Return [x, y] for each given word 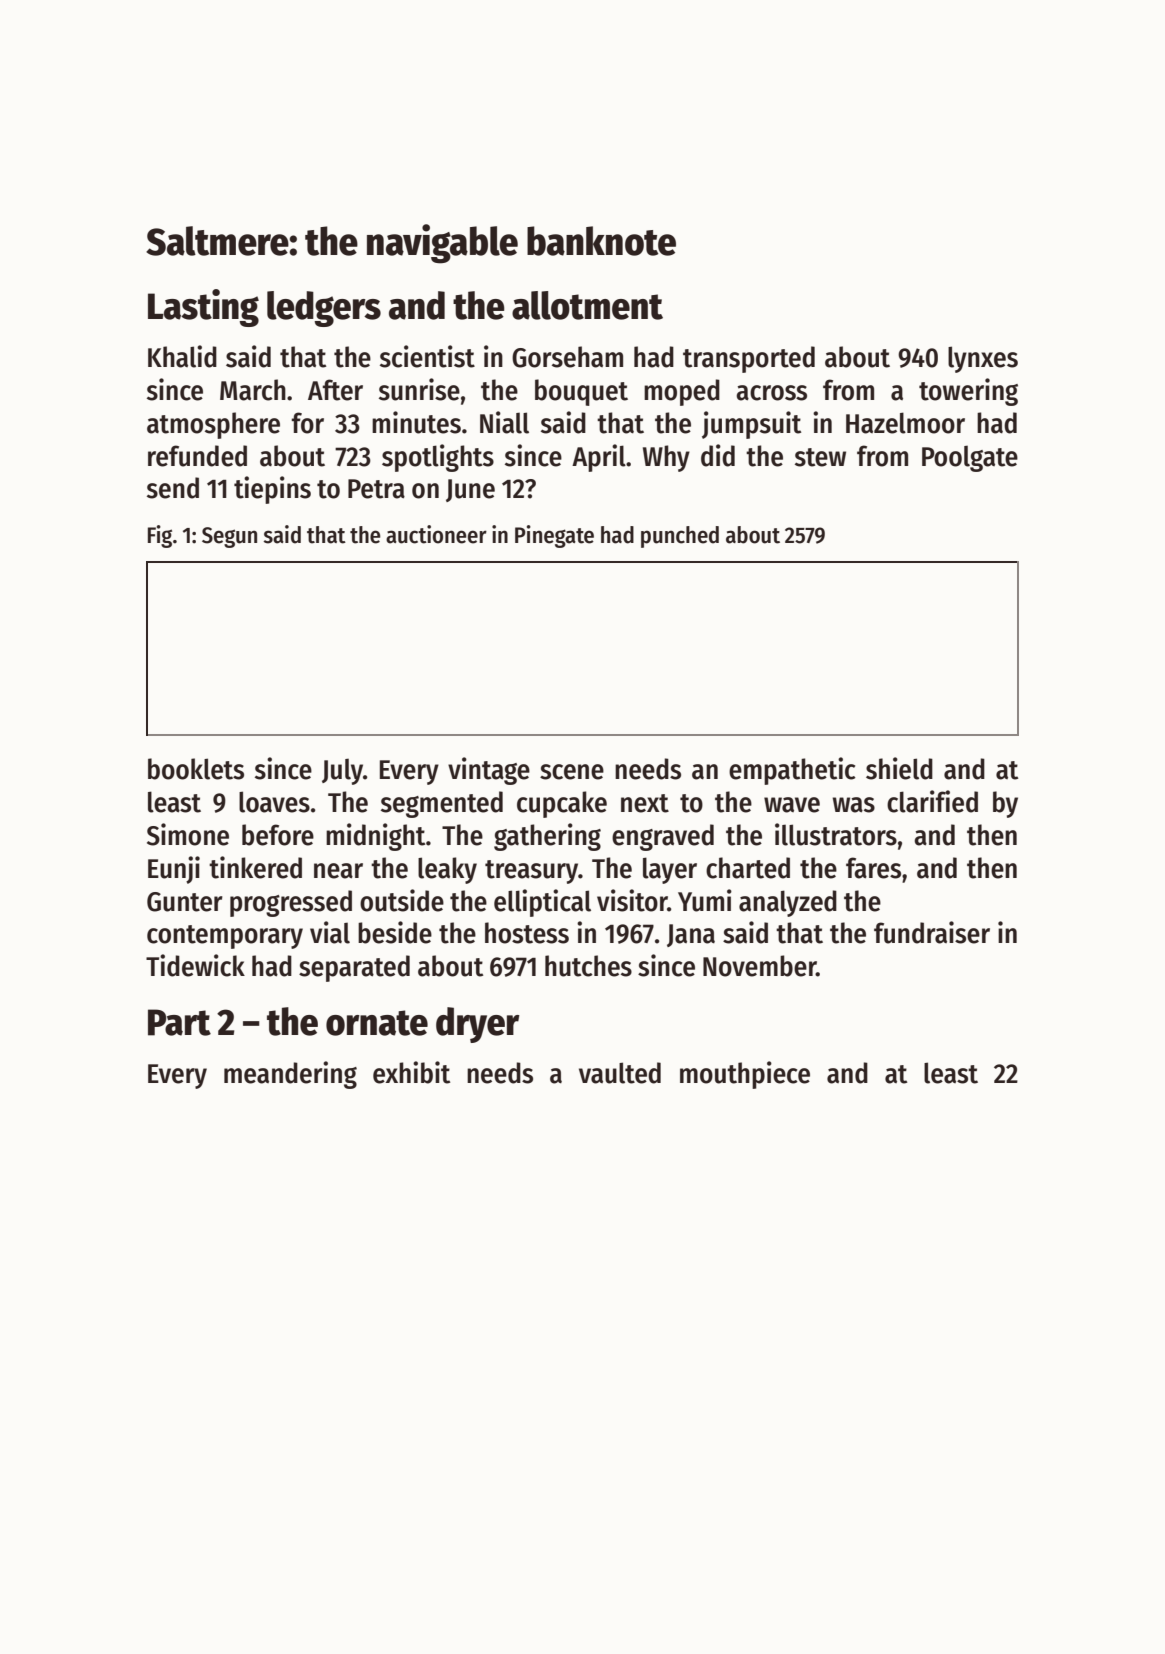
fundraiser [932, 932]
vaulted [620, 1073]
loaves [274, 802]
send [173, 488]
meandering [290, 1075]
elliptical [542, 903]
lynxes [983, 359]
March [253, 390]
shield [899, 768]
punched [680, 537]
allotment [587, 305]
